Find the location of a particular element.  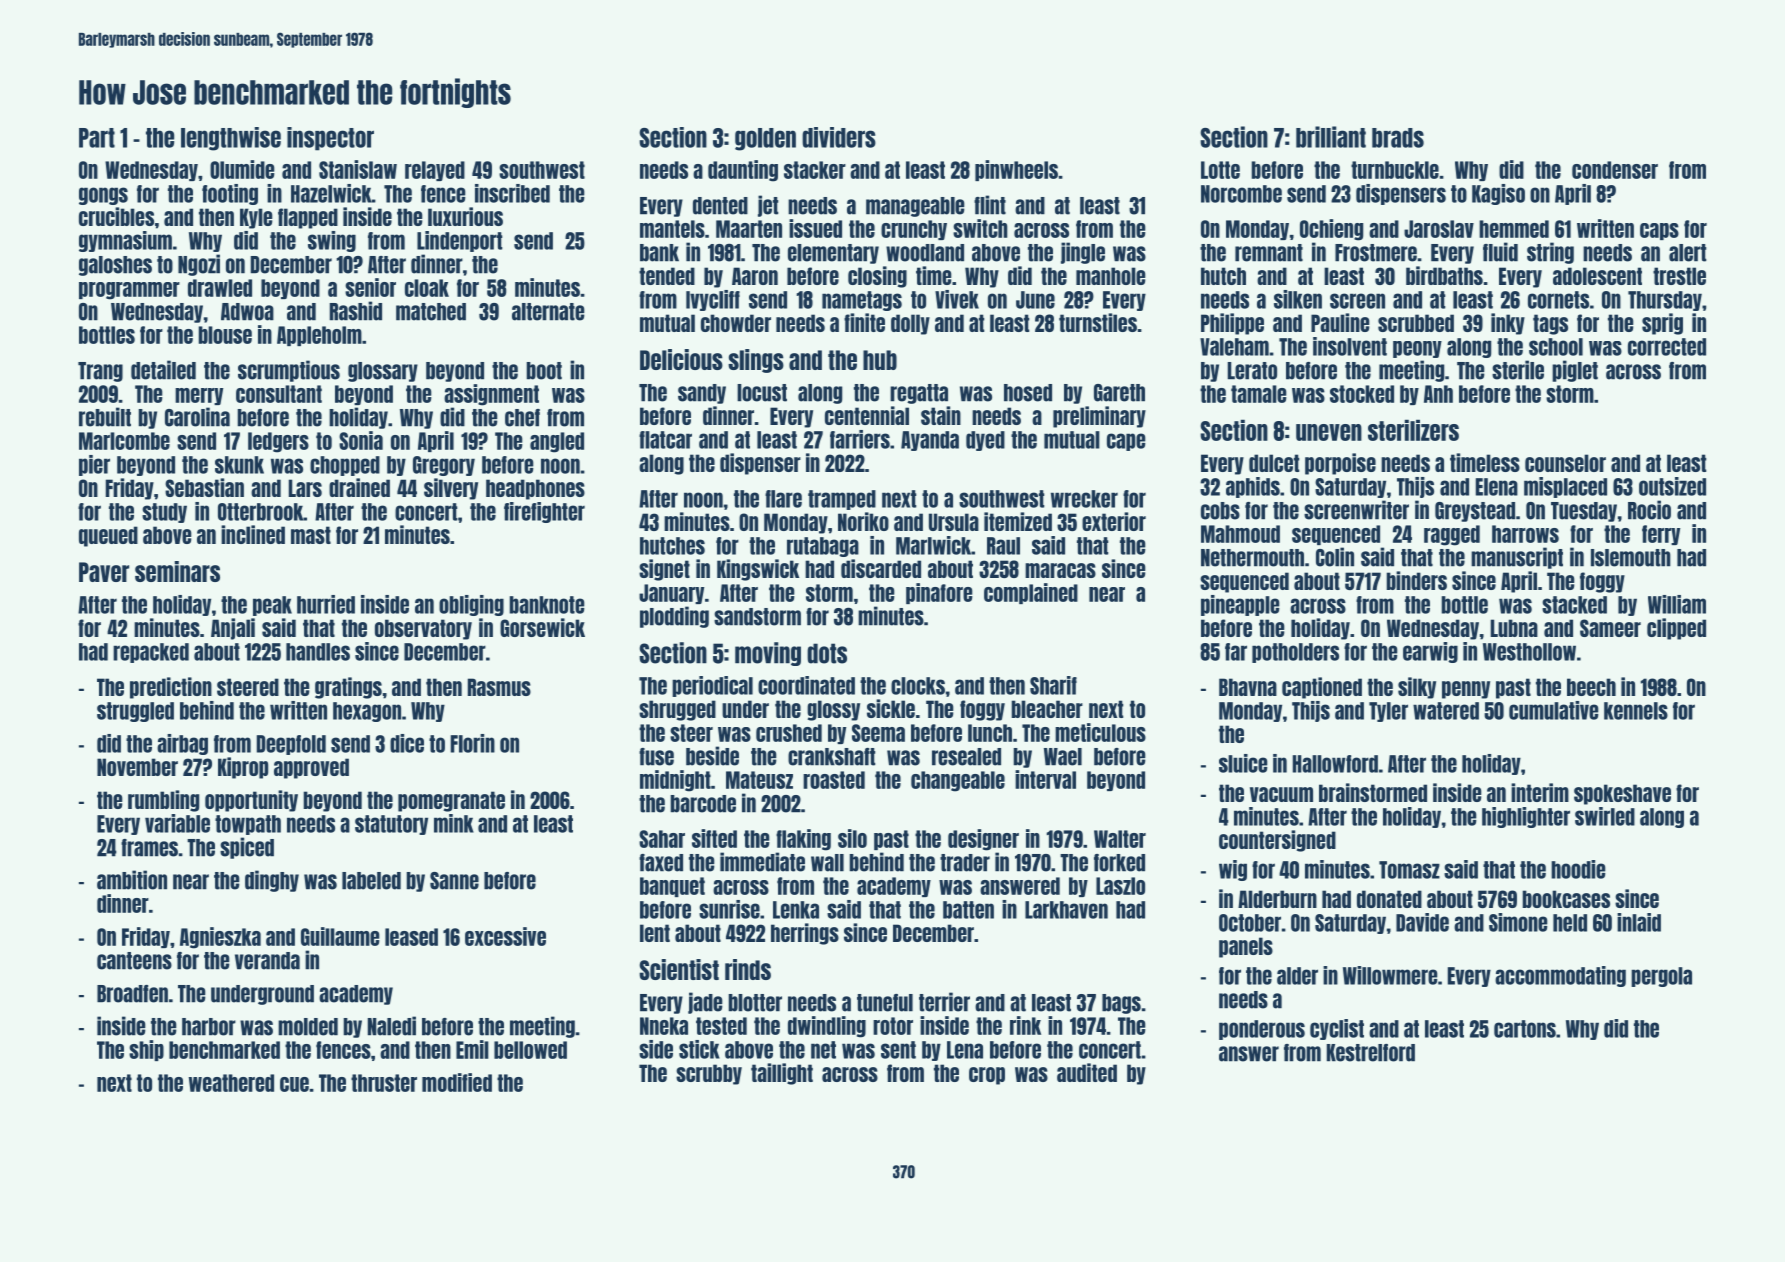

spokeshave is located at coordinates (1622, 794).
